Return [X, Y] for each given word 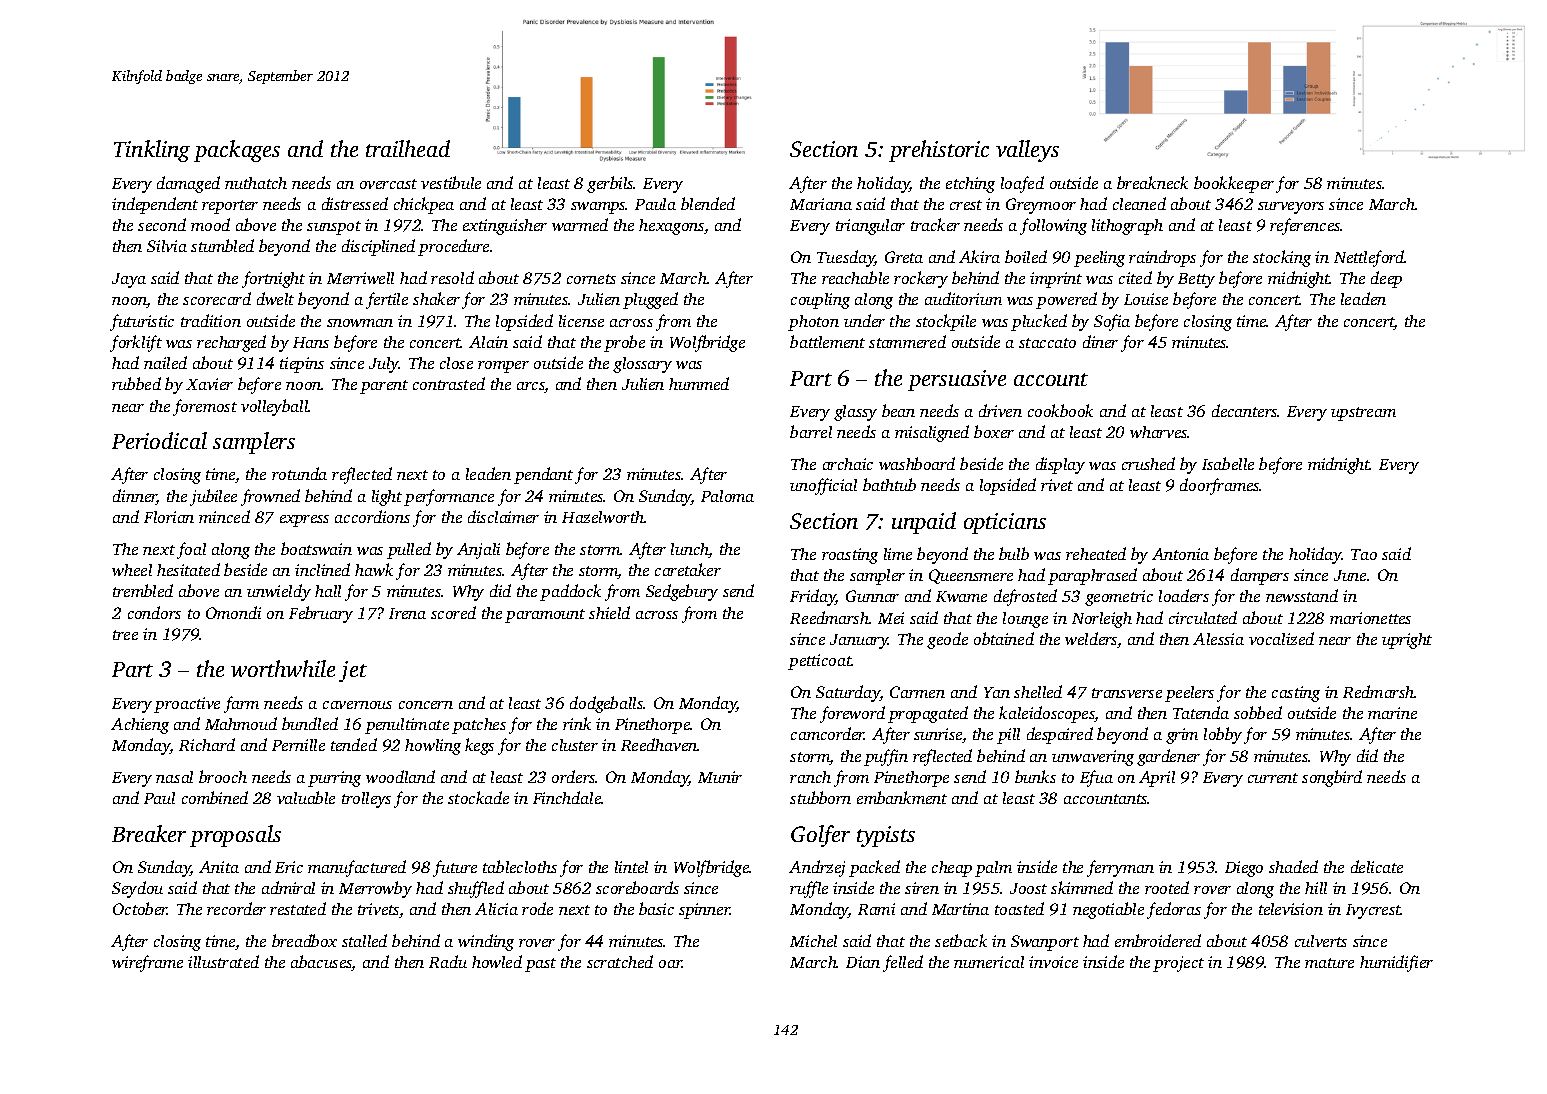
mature [1329, 963]
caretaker [688, 569]
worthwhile [283, 668]
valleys [1027, 151]
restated [298, 908]
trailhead [408, 148]
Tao [1364, 554]
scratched [620, 961]
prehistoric [939, 151]
